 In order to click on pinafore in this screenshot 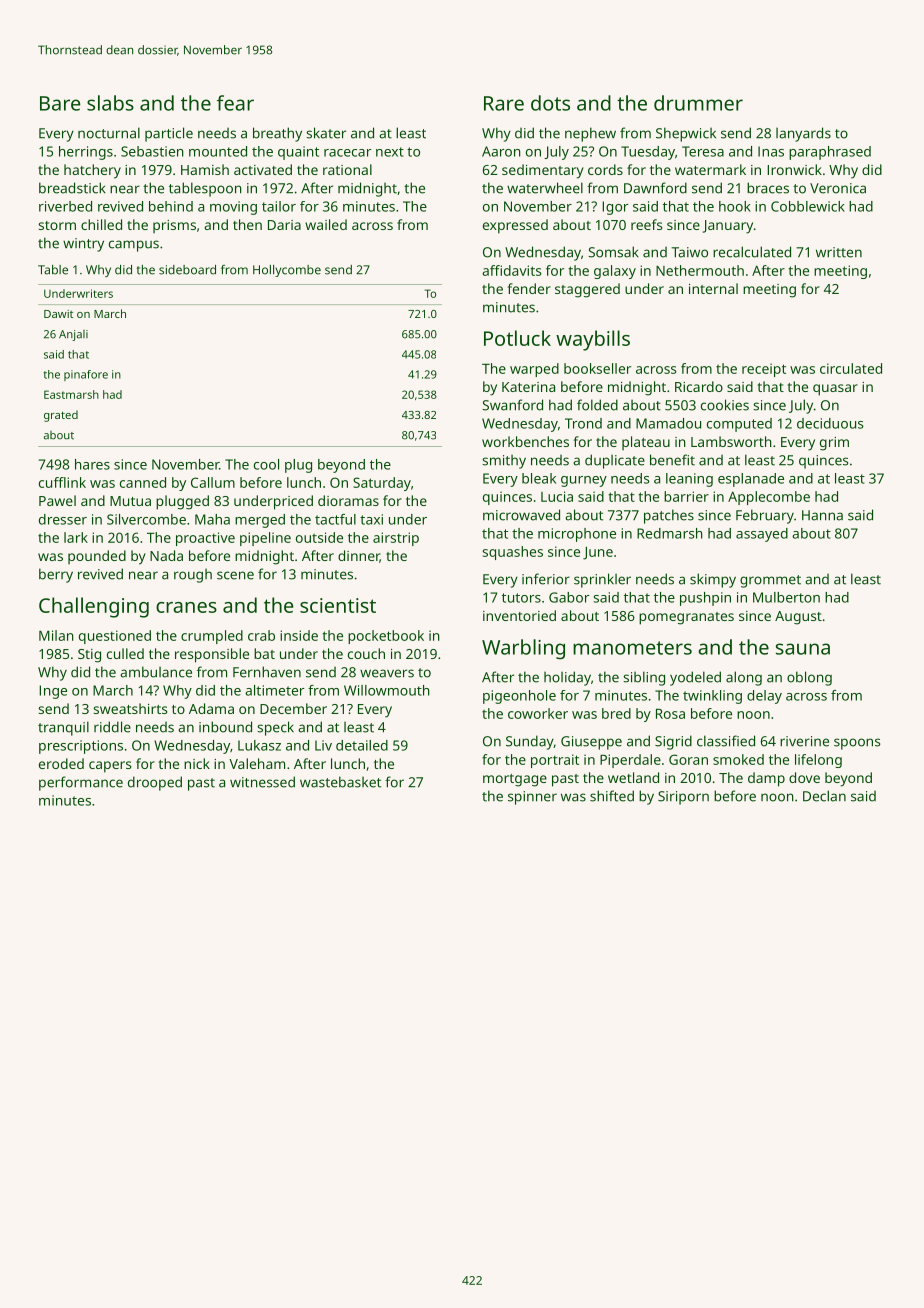, I will do `click(86, 375)`.
